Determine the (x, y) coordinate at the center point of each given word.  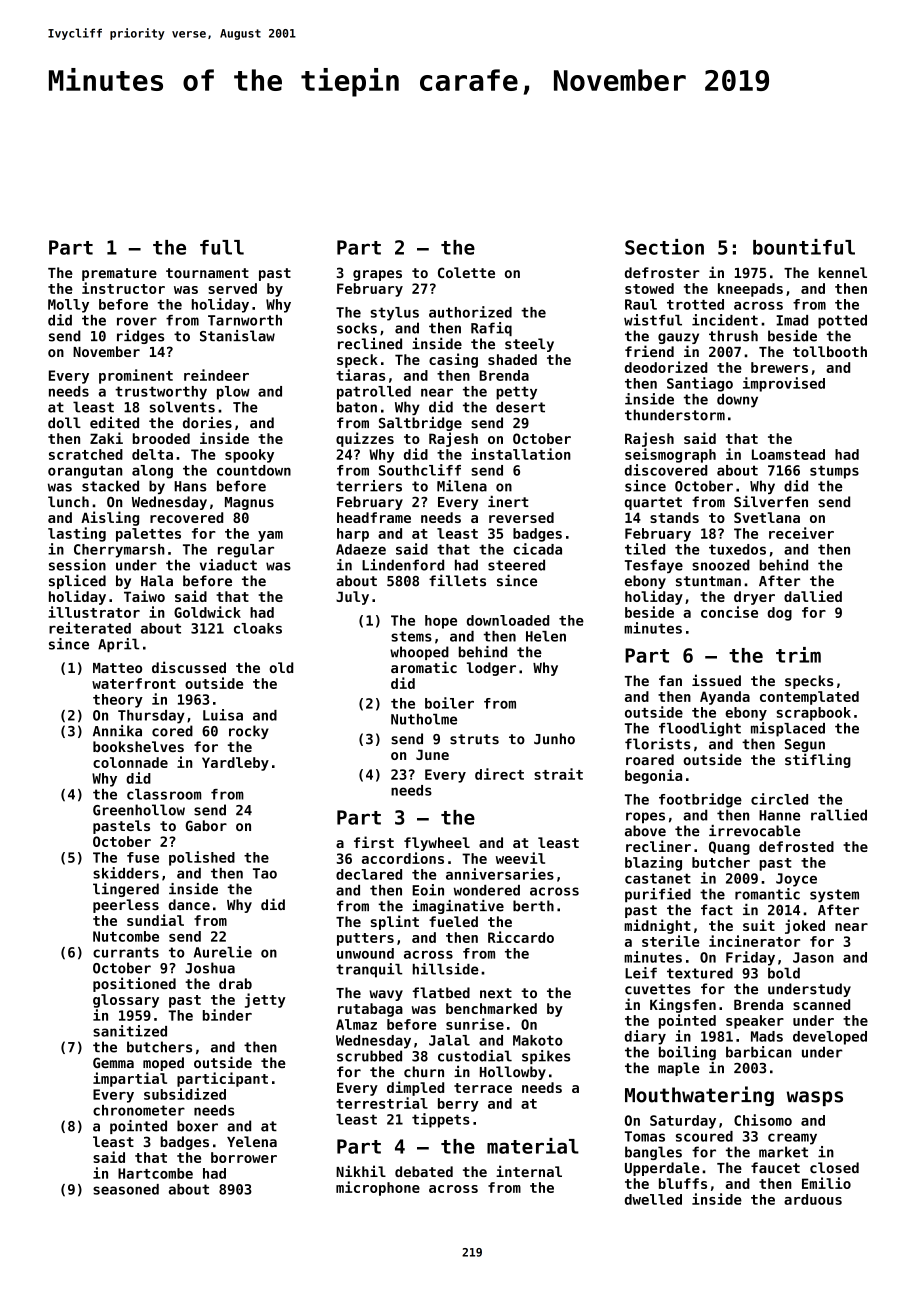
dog (780, 614)
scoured (704, 1136)
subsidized (185, 1094)
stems (411, 636)
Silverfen (771, 502)
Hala (157, 581)
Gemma (113, 1062)
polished (202, 858)
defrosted (796, 846)
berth (533, 906)
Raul (641, 304)
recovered (186, 517)
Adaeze (361, 549)
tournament (207, 273)
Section (664, 247)
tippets (441, 1120)
